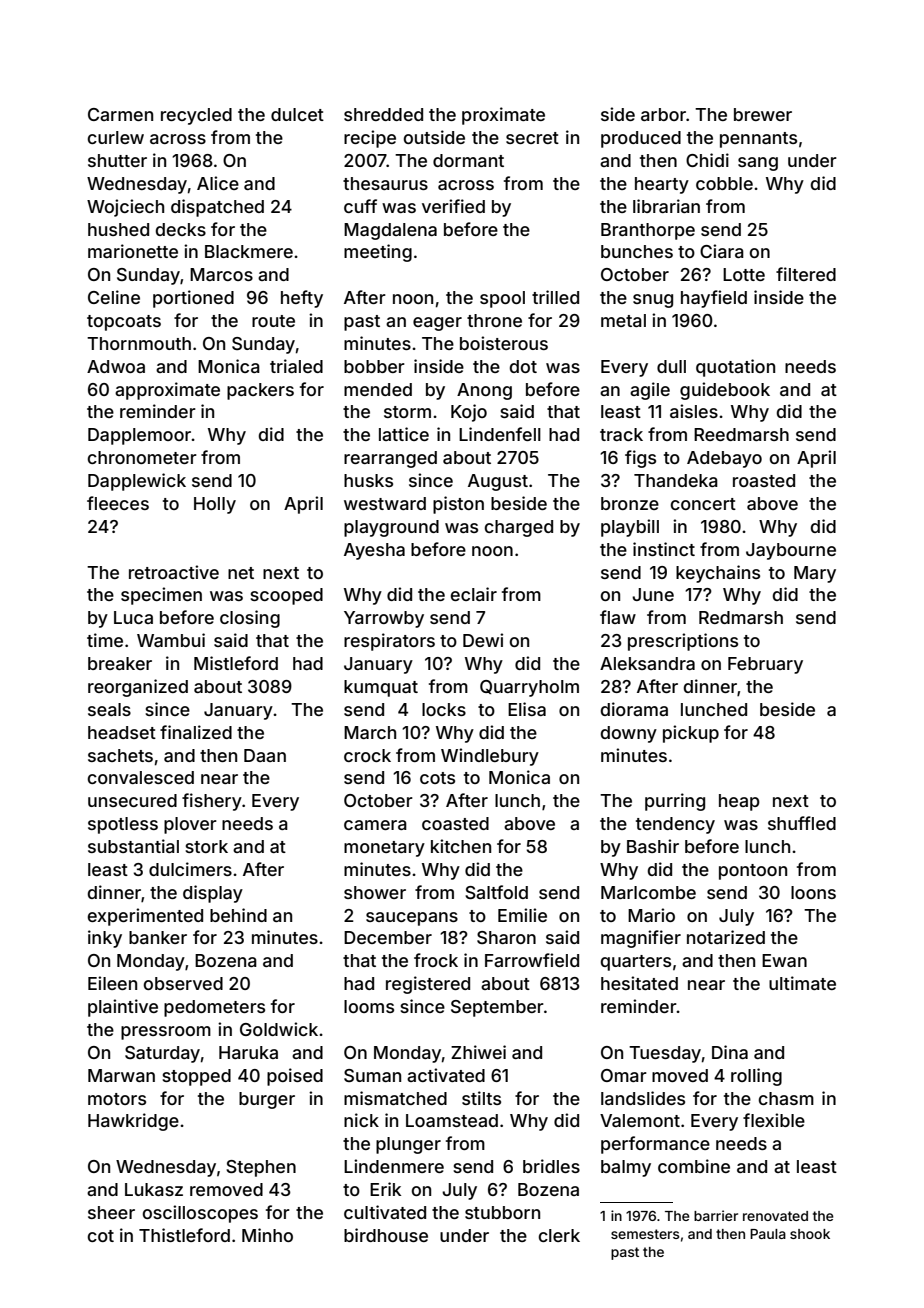 The width and height of the screenshot is (924, 1308). I want to click on filtered, so click(806, 274).
